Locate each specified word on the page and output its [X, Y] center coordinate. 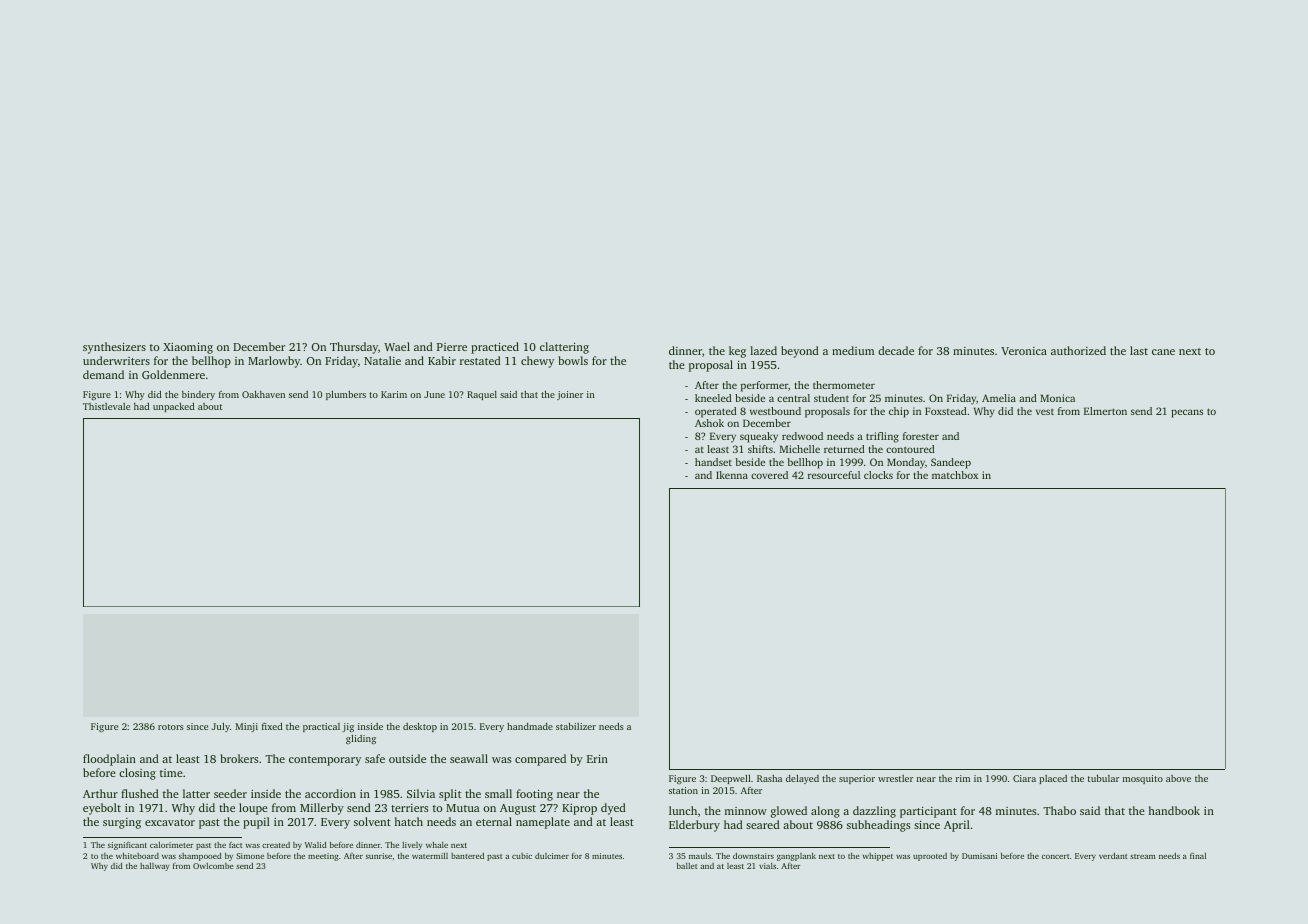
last [1139, 350]
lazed [763, 350]
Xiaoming [188, 348]
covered [769, 475]
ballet [687, 865]
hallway [155, 866]
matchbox [955, 475]
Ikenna [732, 475]
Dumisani [979, 856]
